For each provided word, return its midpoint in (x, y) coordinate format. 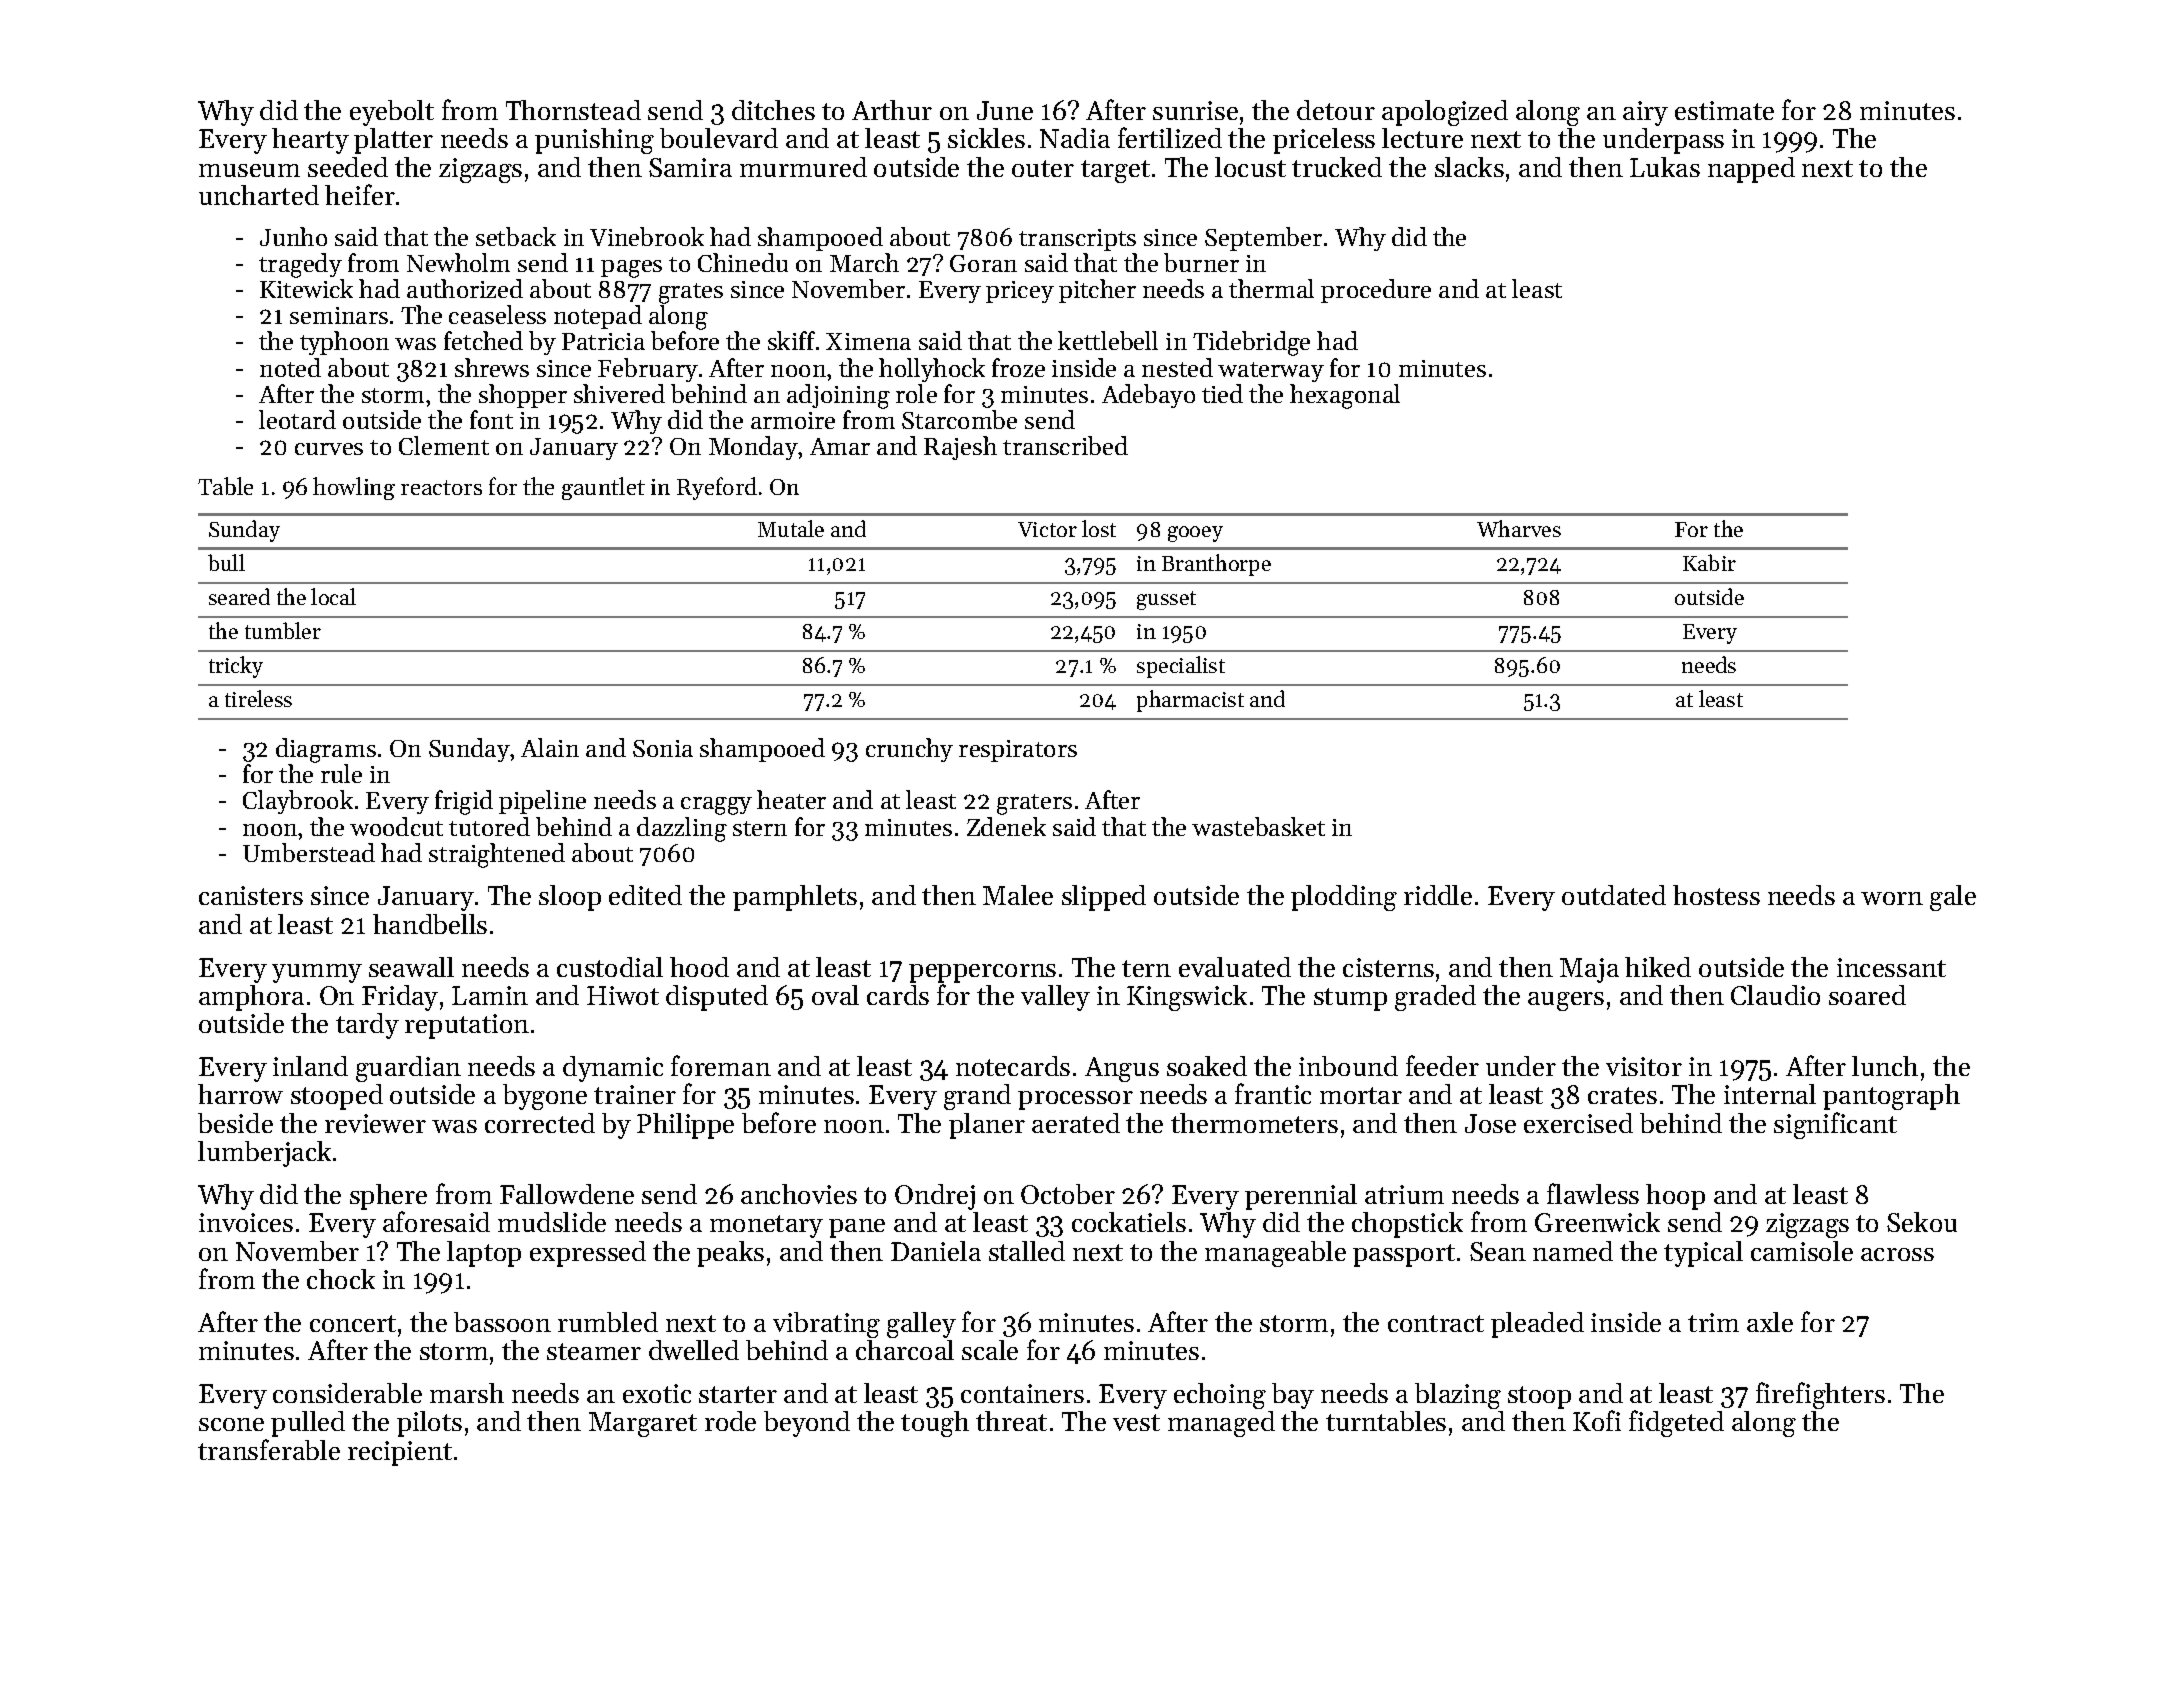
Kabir (1709, 562)
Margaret (643, 1424)
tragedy (300, 265)
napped (1751, 170)
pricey (1020, 292)
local (333, 596)
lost (1099, 528)
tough (935, 1424)
